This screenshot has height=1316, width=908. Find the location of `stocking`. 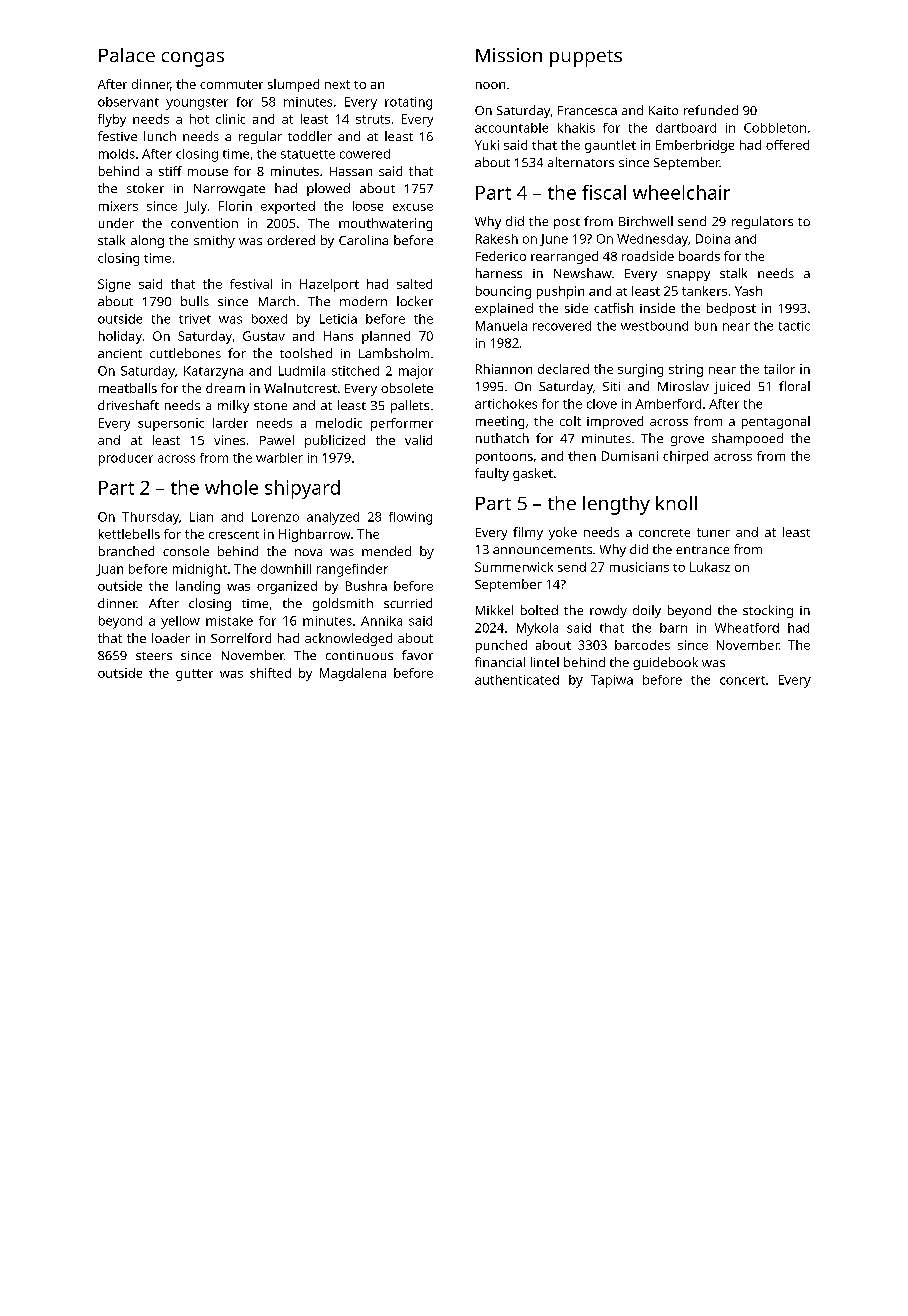

stocking is located at coordinates (768, 611).
